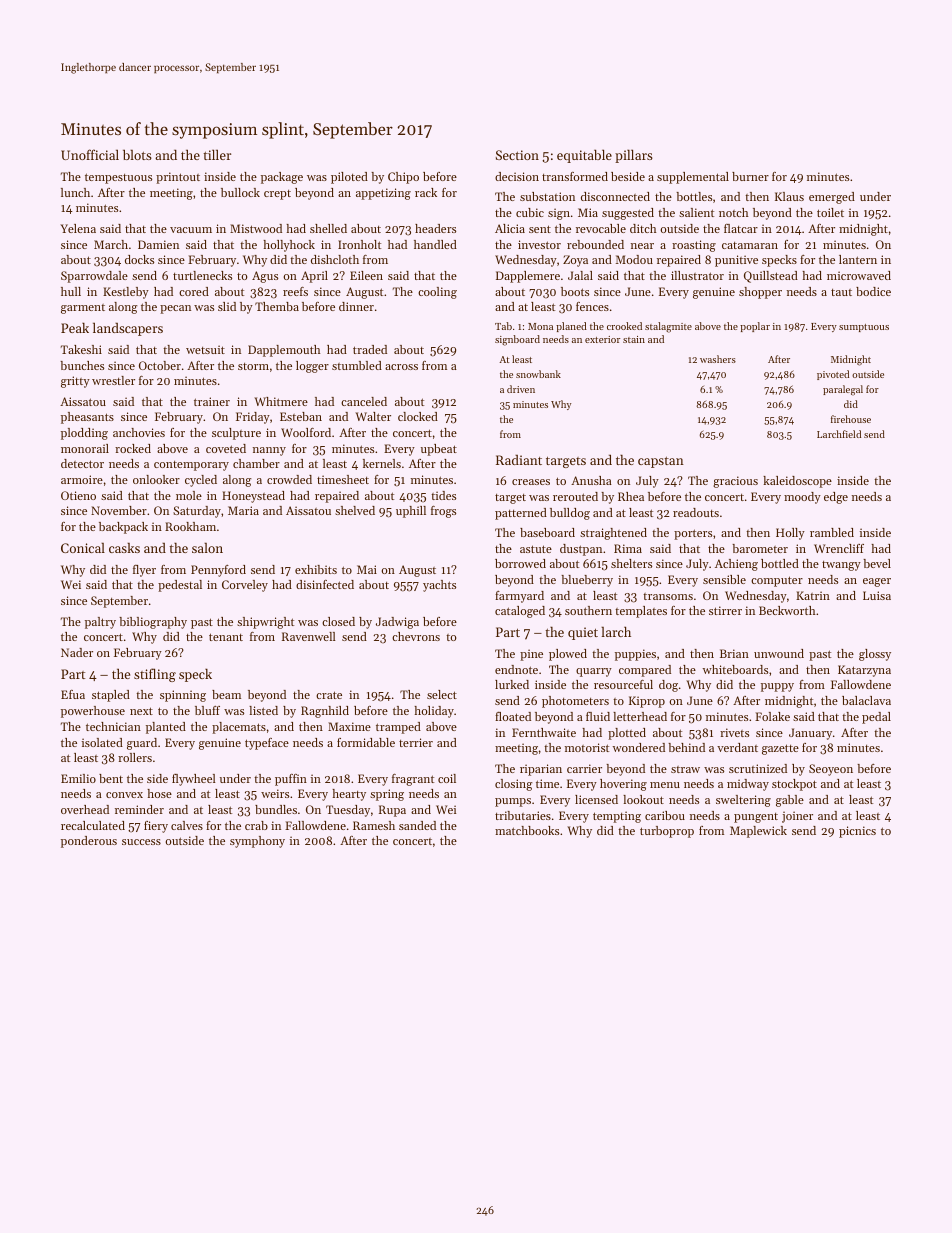 This screenshot has width=952, height=1233. Describe the element at coordinates (257, 842) in the screenshot. I see `symphony` at that location.
